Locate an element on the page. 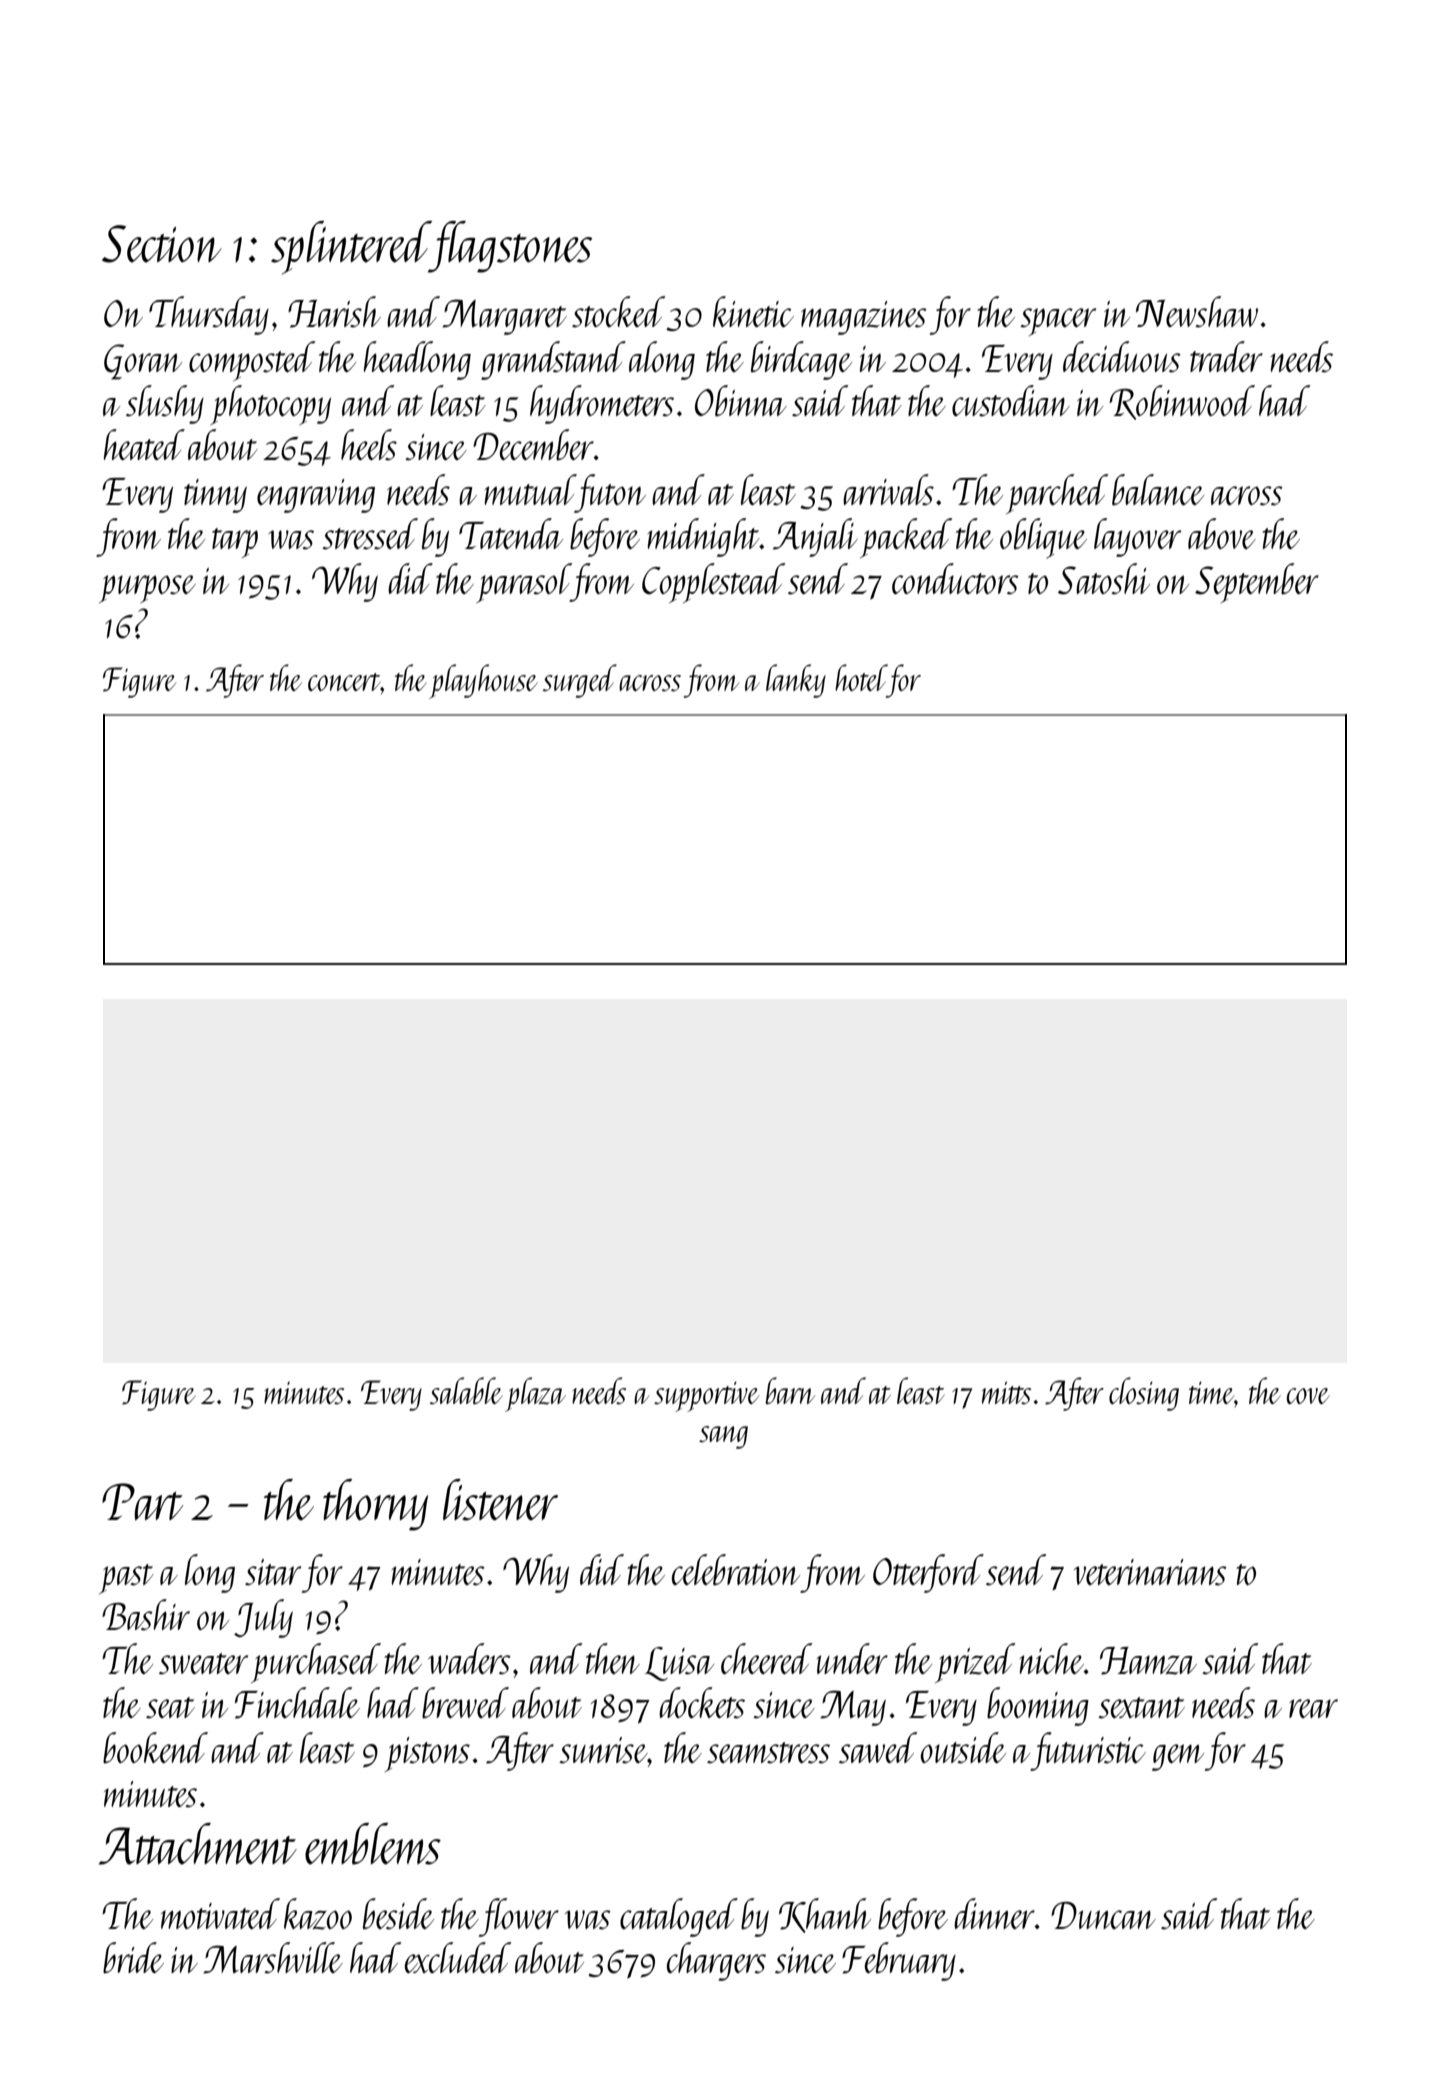 The image size is (1450, 2100). Section is located at coordinates (162, 244).
